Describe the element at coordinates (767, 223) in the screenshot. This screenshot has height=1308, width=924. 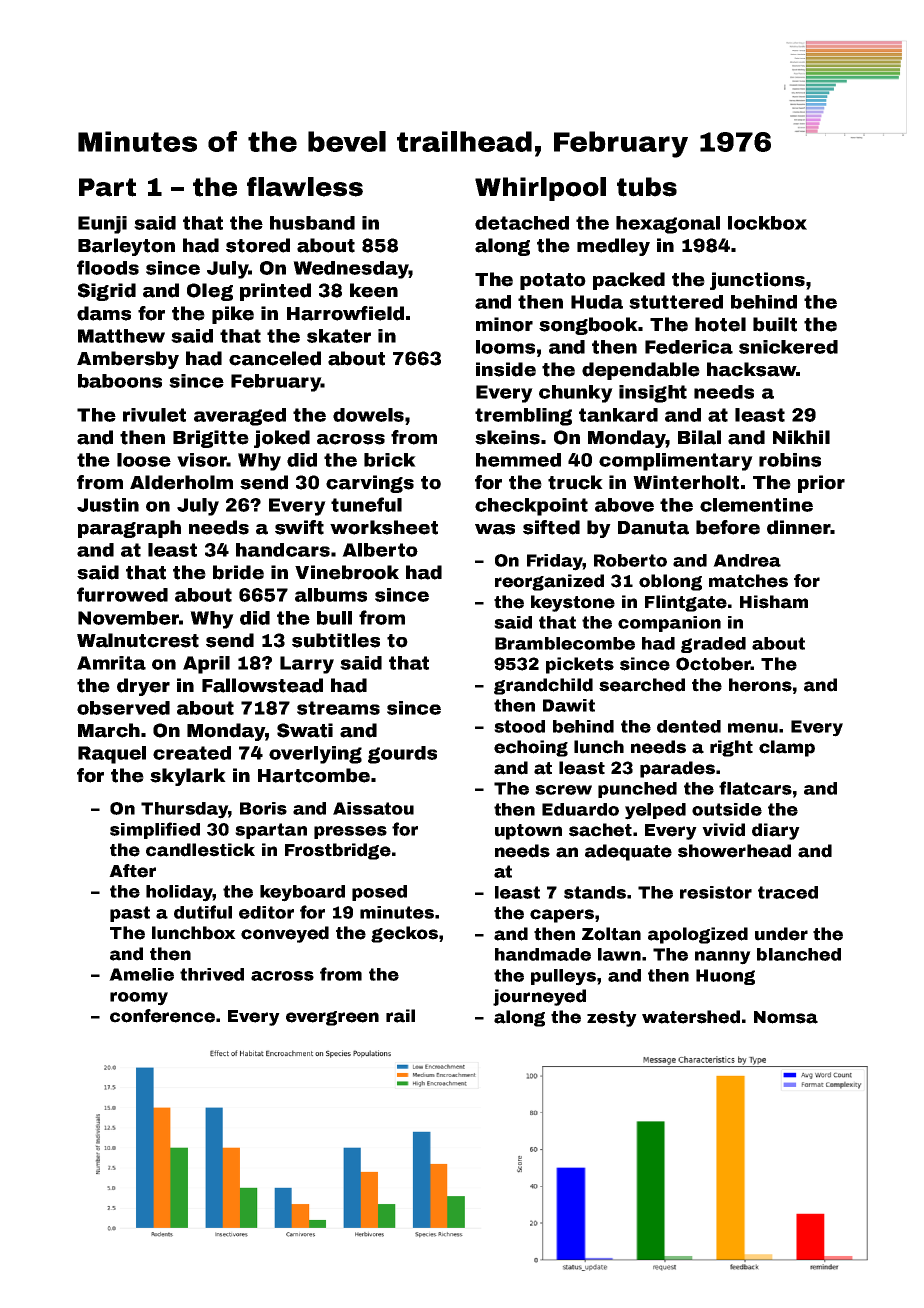
I see `lockbox` at that location.
